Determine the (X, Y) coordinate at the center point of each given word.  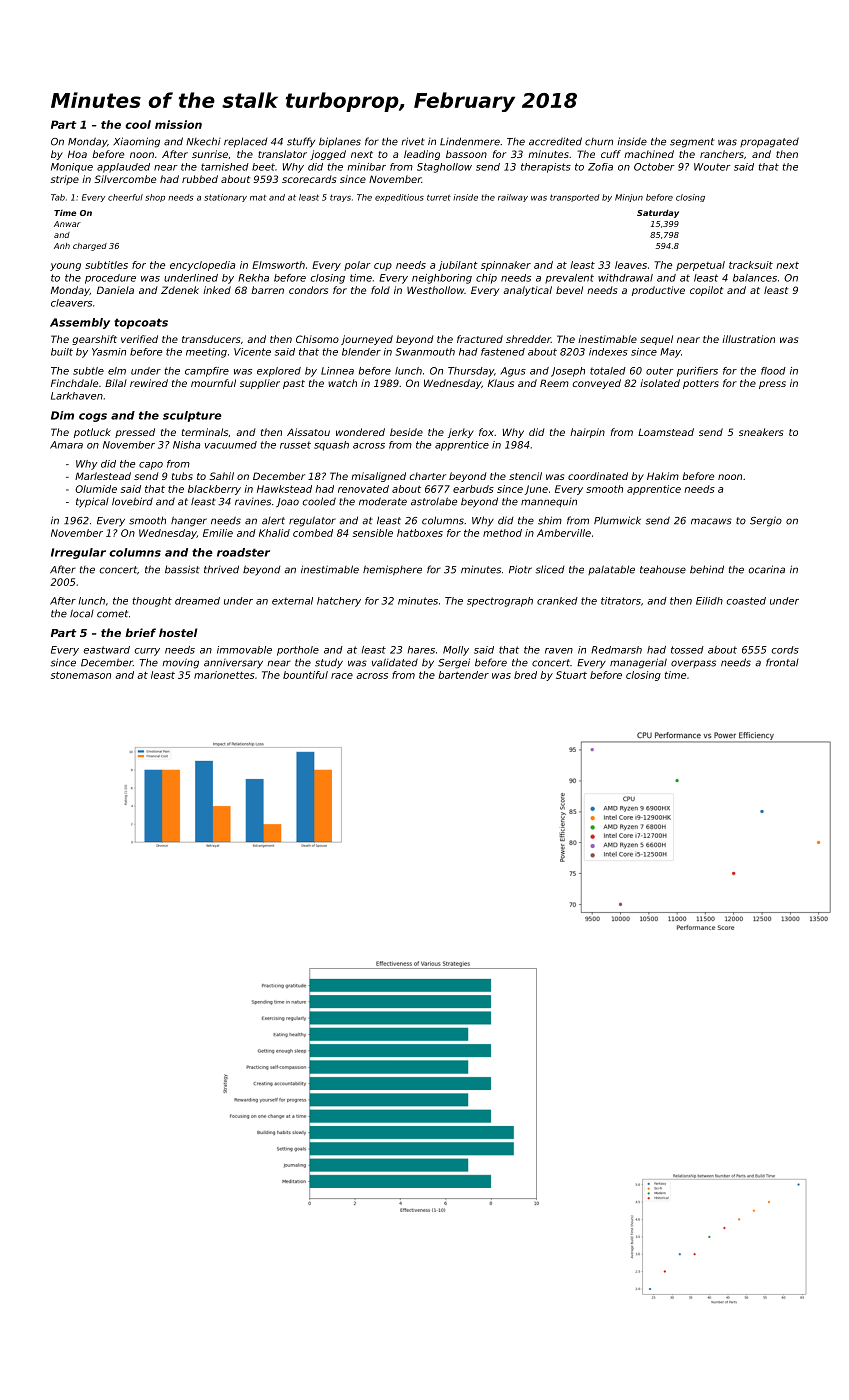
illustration (748, 339)
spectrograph (500, 602)
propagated (769, 142)
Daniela (115, 290)
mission (178, 124)
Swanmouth (425, 352)
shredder (528, 339)
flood (773, 371)
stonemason (81, 675)
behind (707, 569)
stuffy (301, 142)
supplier (260, 384)
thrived (221, 569)
